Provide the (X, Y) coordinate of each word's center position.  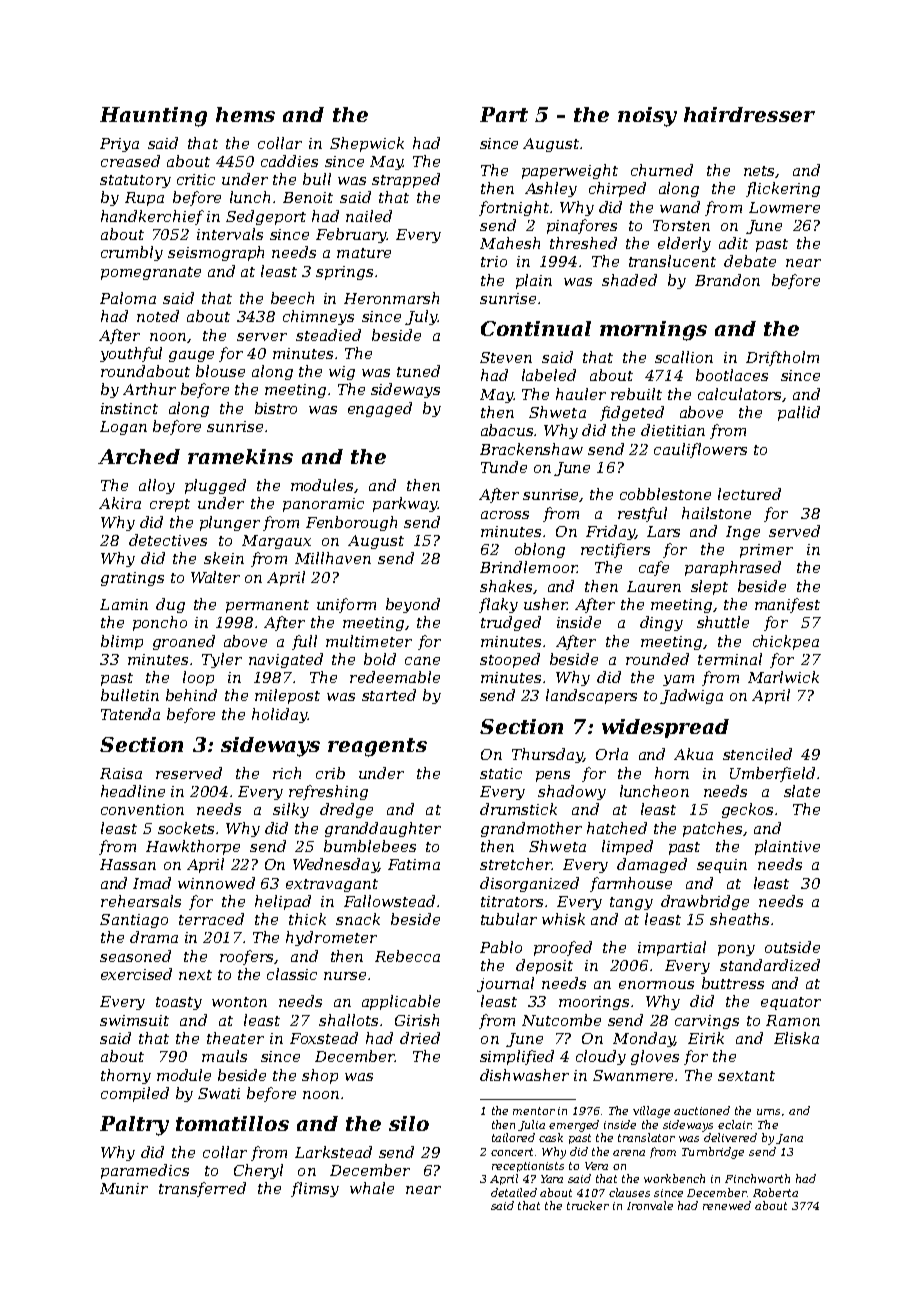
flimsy (315, 1189)
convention (142, 809)
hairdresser (749, 114)
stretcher (516, 864)
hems (245, 114)
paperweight (570, 171)
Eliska (796, 1038)
